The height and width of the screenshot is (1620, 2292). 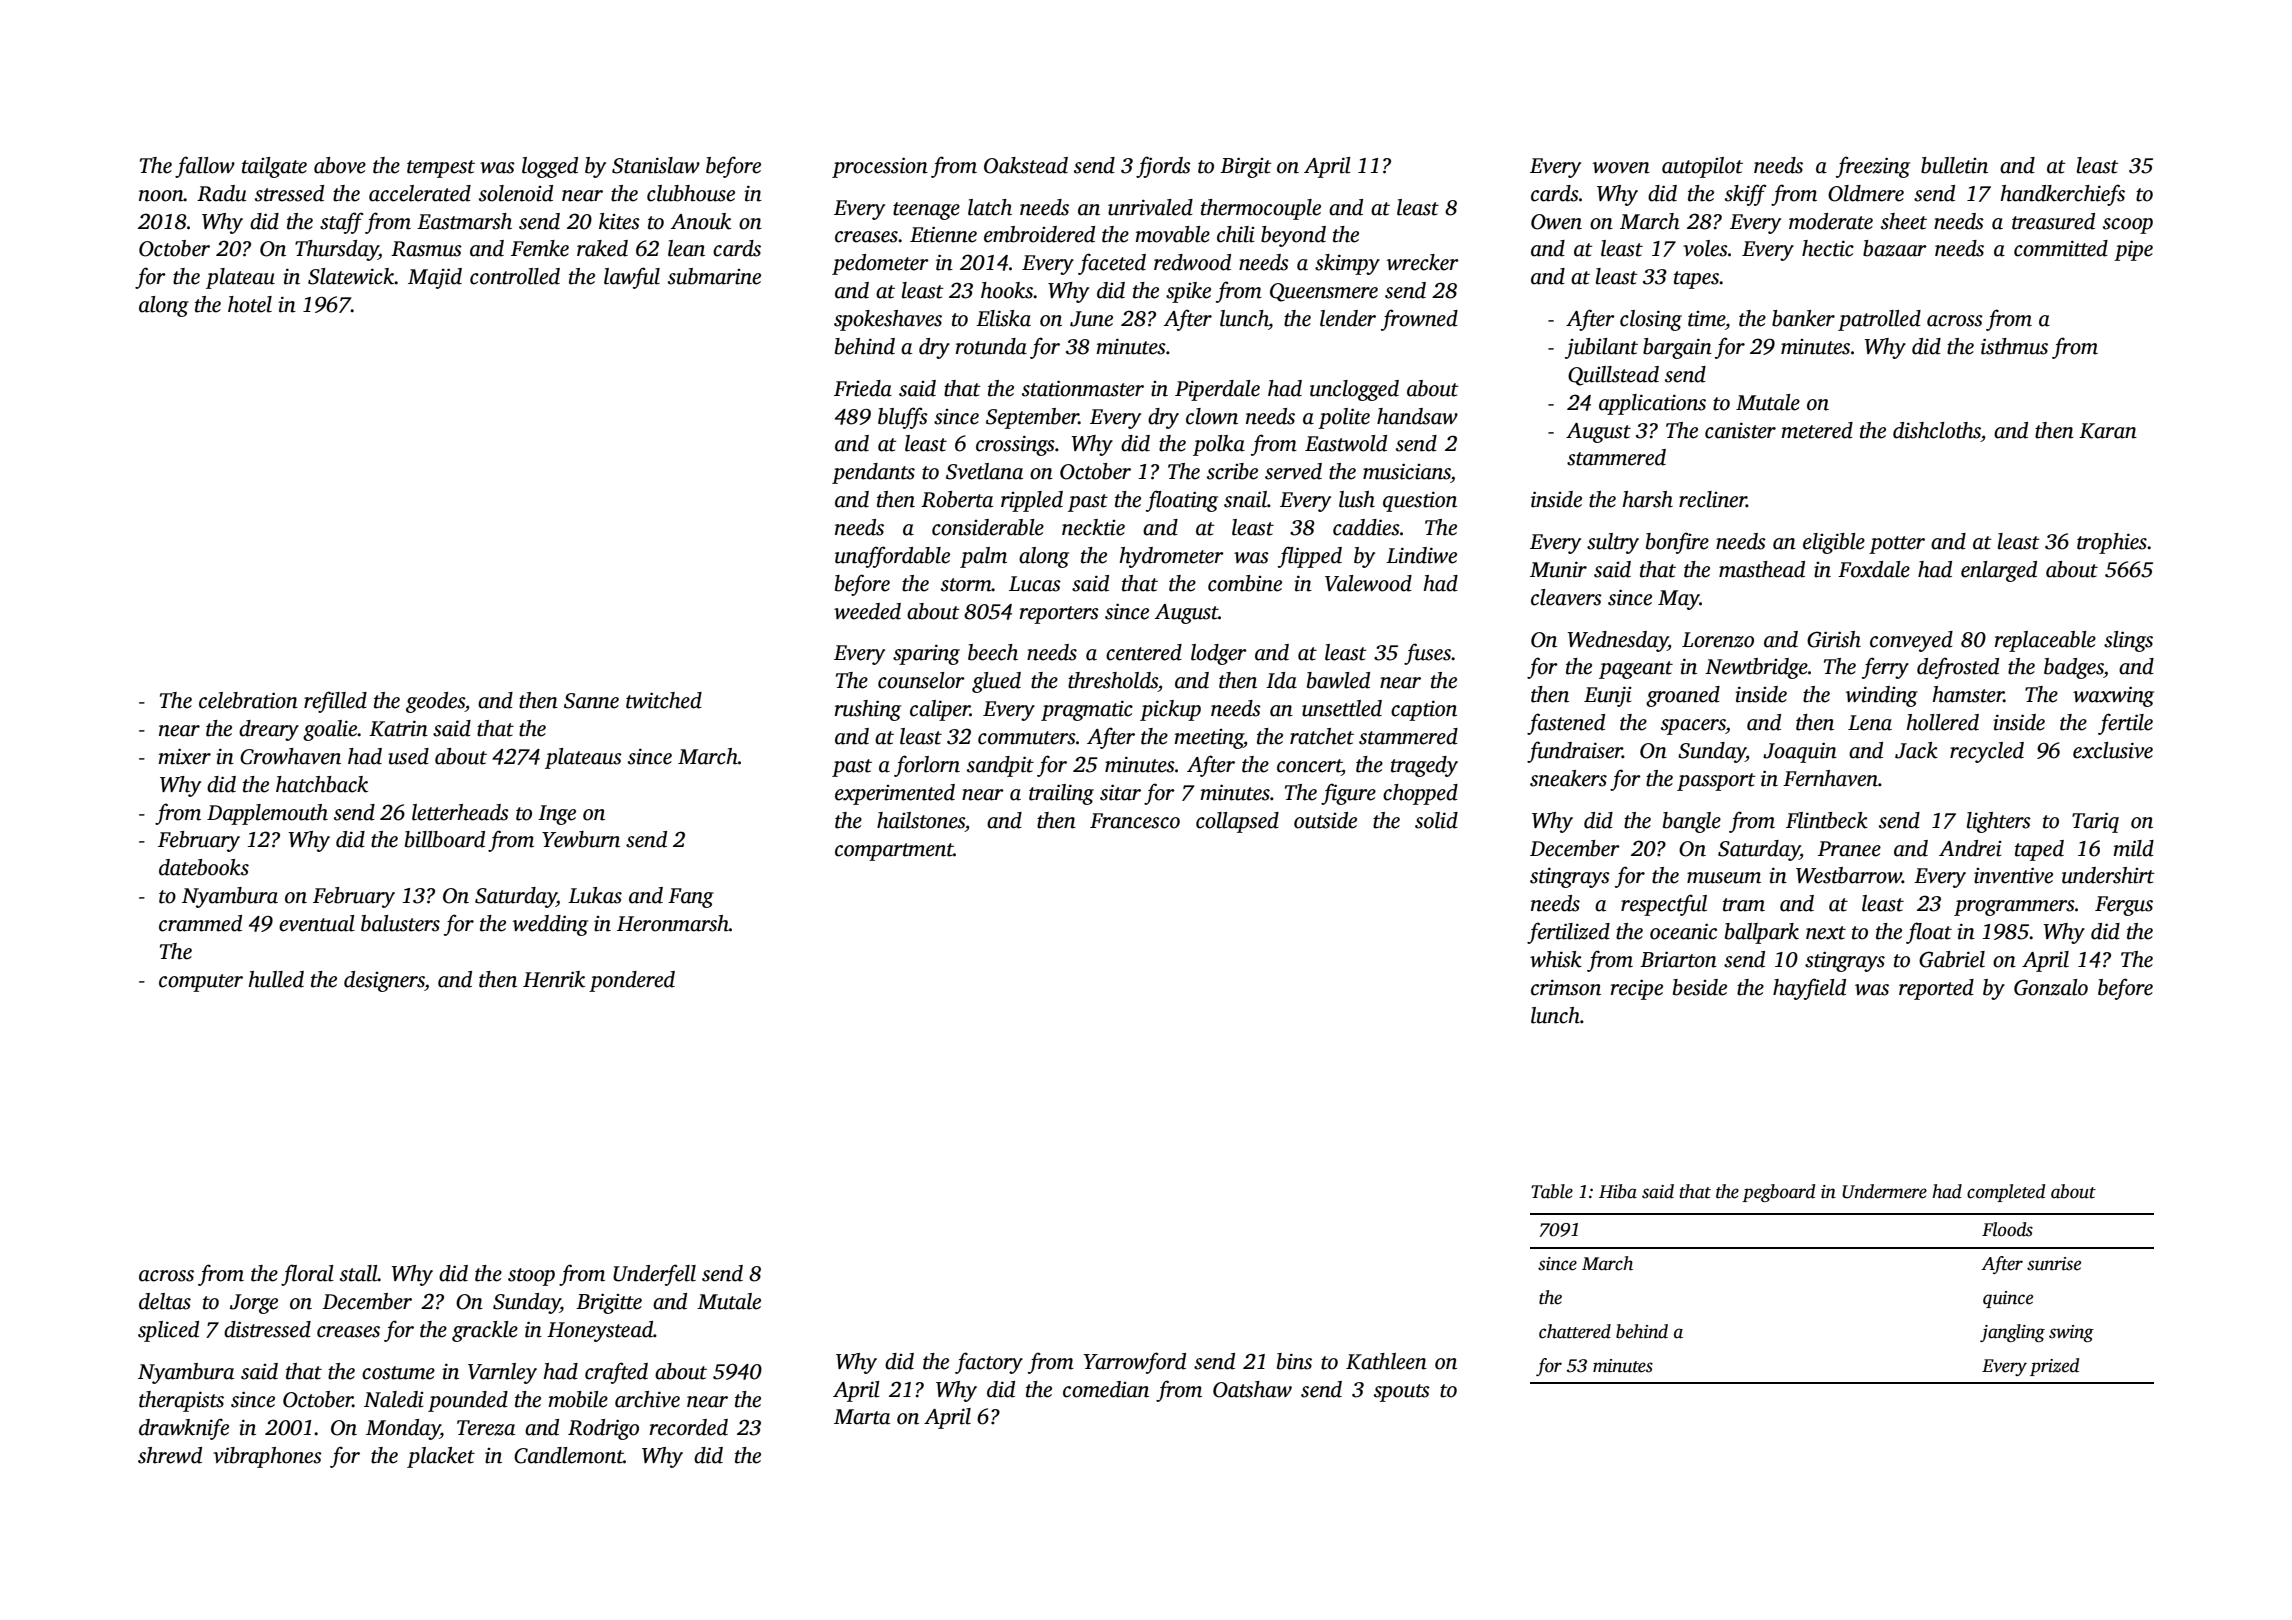 I want to click on celebration, so click(x=248, y=700).
